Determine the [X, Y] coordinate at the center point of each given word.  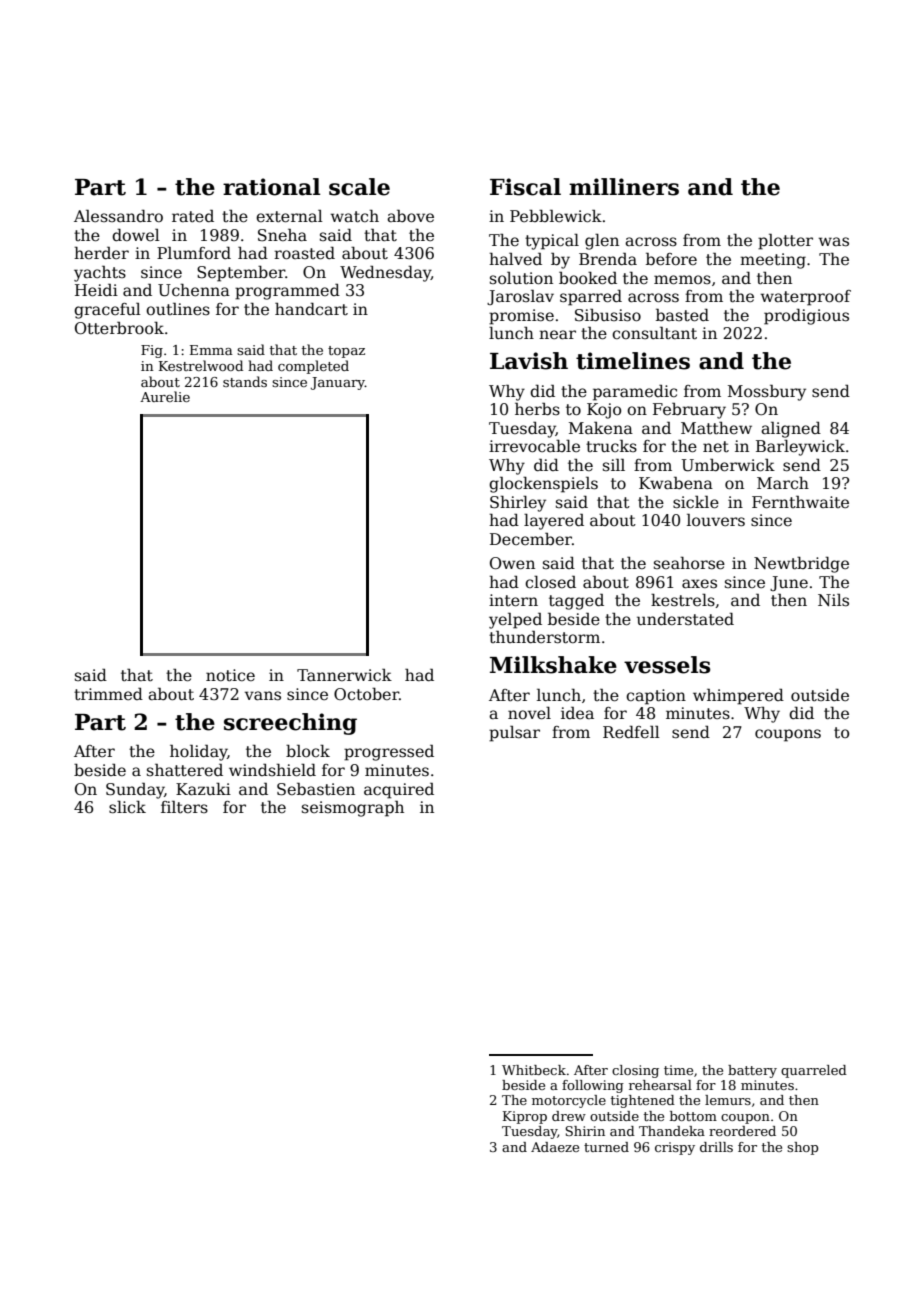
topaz [346, 352]
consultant [654, 333]
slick [127, 807]
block [308, 751]
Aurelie [165, 396]
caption [656, 697]
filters [184, 807]
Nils [833, 599]
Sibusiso [608, 315]
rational [271, 187]
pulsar [514, 733]
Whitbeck [534, 1070]
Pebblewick [556, 216]
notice [230, 675]
